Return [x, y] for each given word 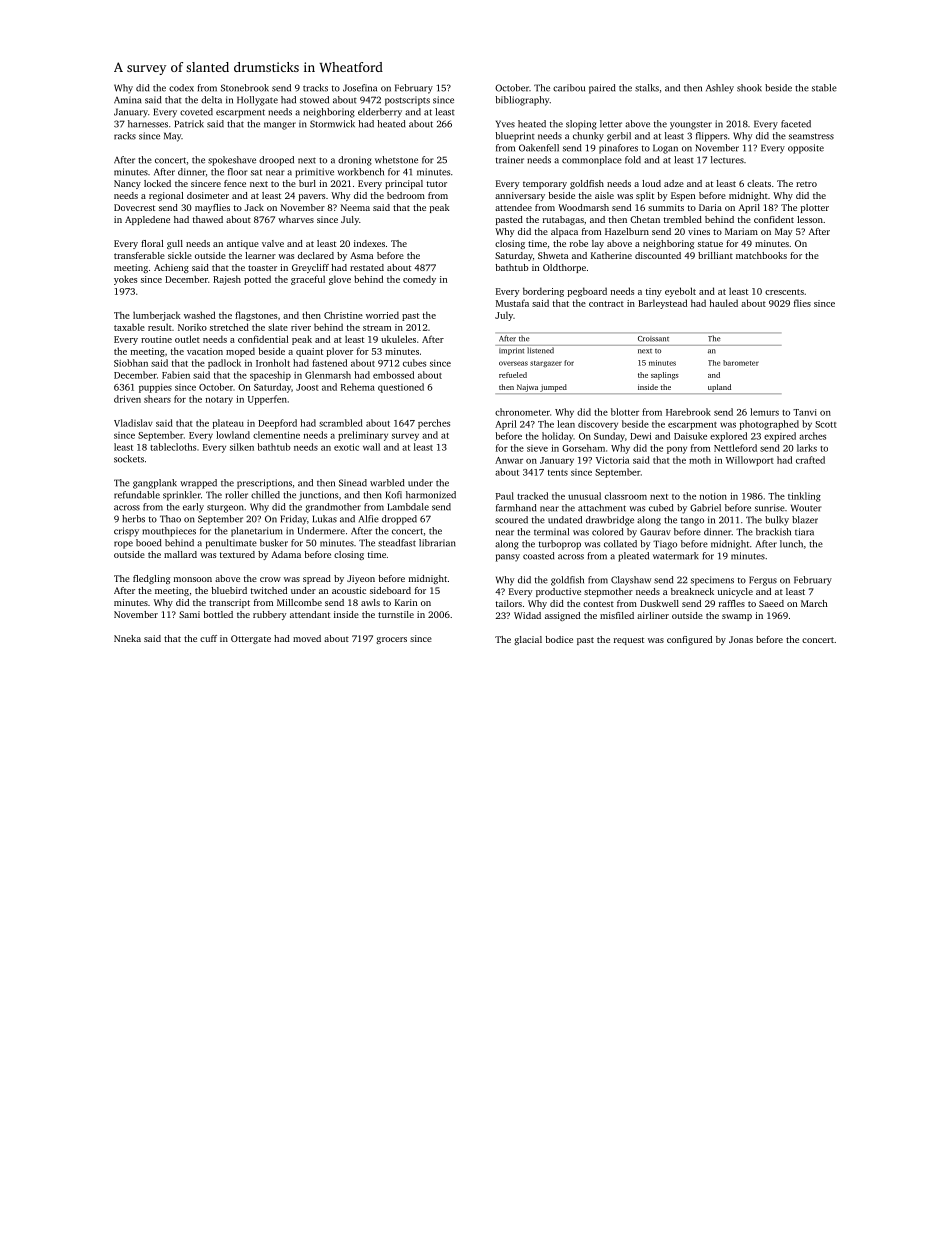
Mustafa [512, 303]
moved [307, 638]
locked [157, 183]
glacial [528, 640]
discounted [658, 255]
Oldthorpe [564, 268]
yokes [125, 280]
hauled [724, 303]
